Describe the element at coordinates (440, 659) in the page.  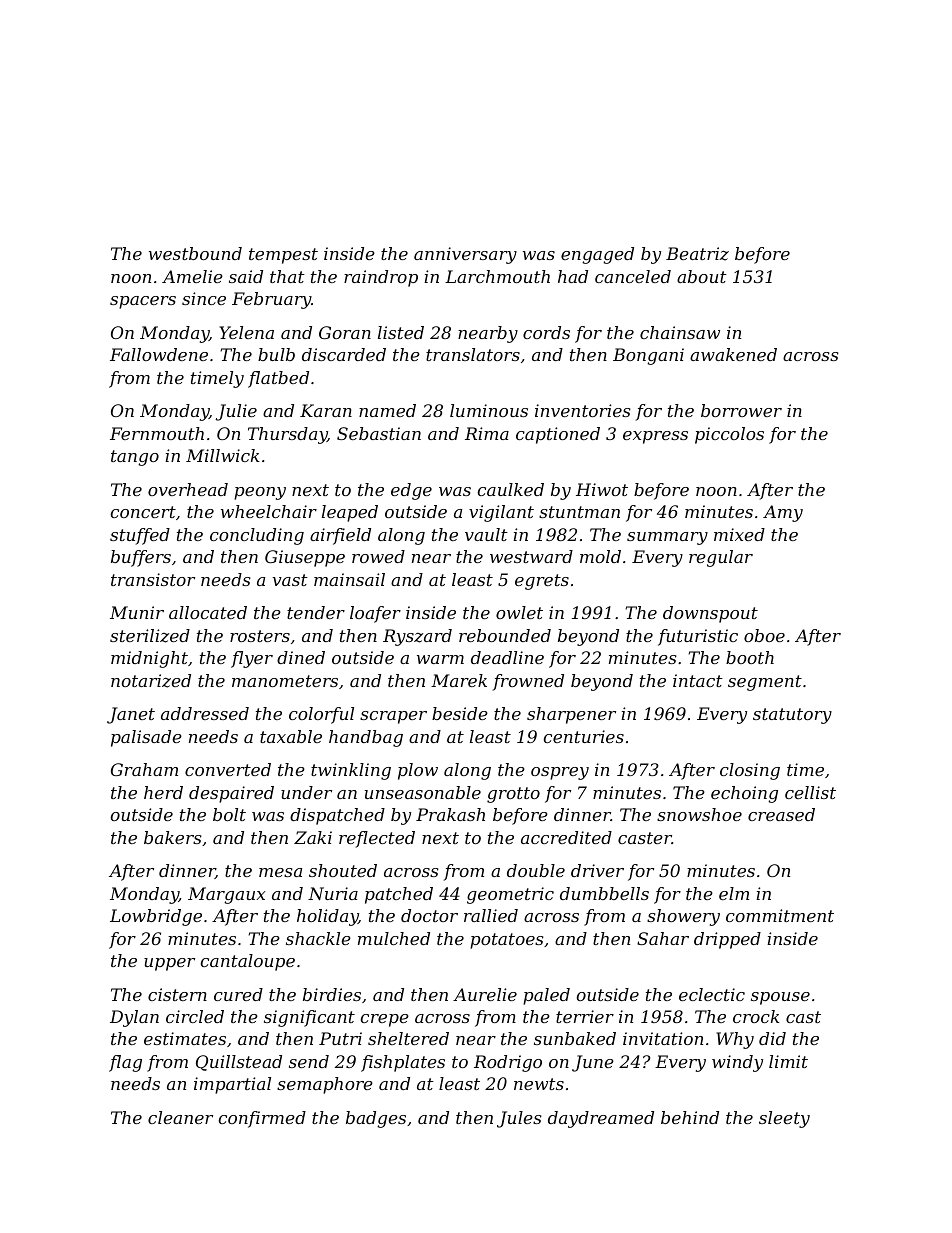
I see `warm` at that location.
